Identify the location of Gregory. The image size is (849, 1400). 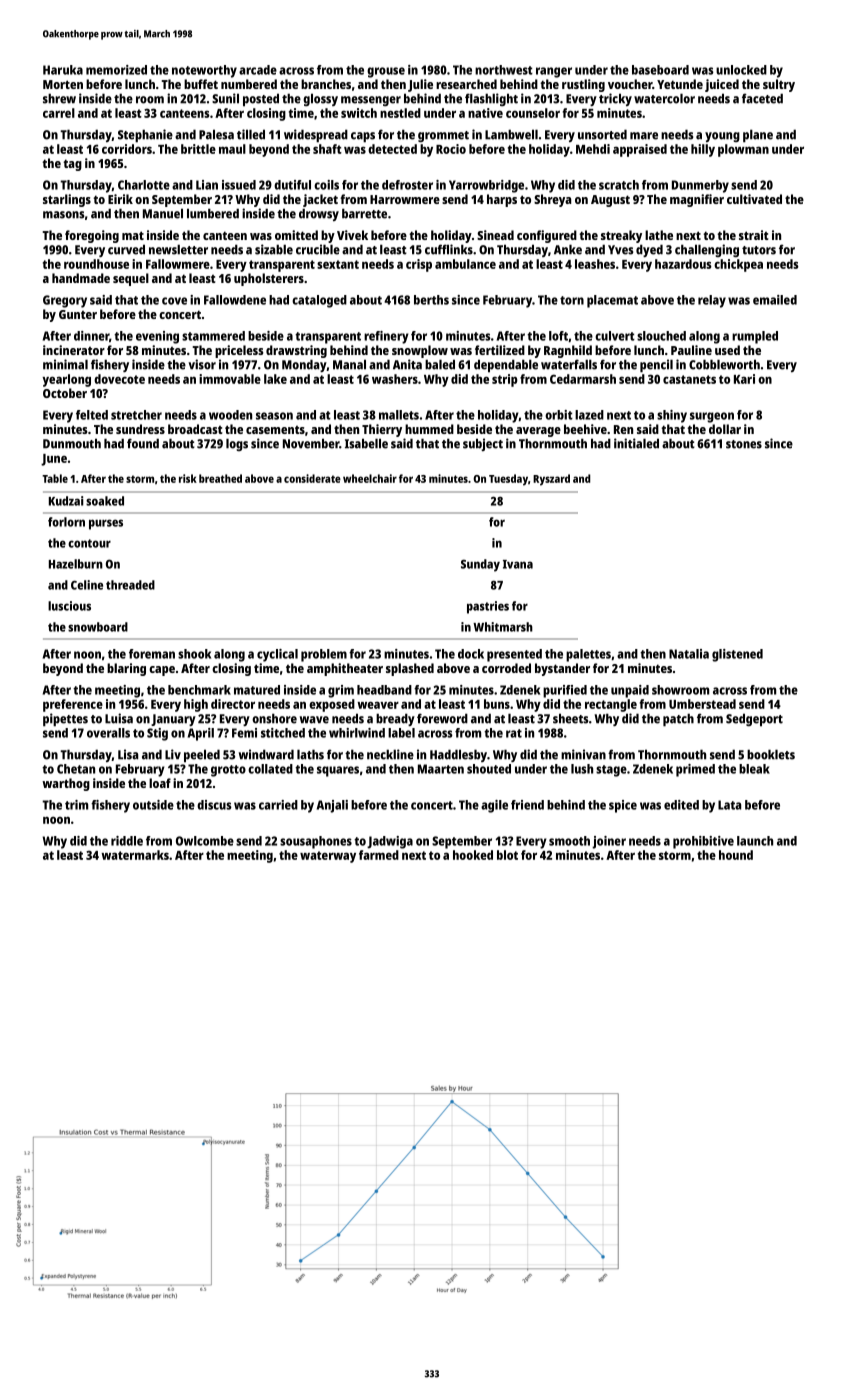
(65, 301).
